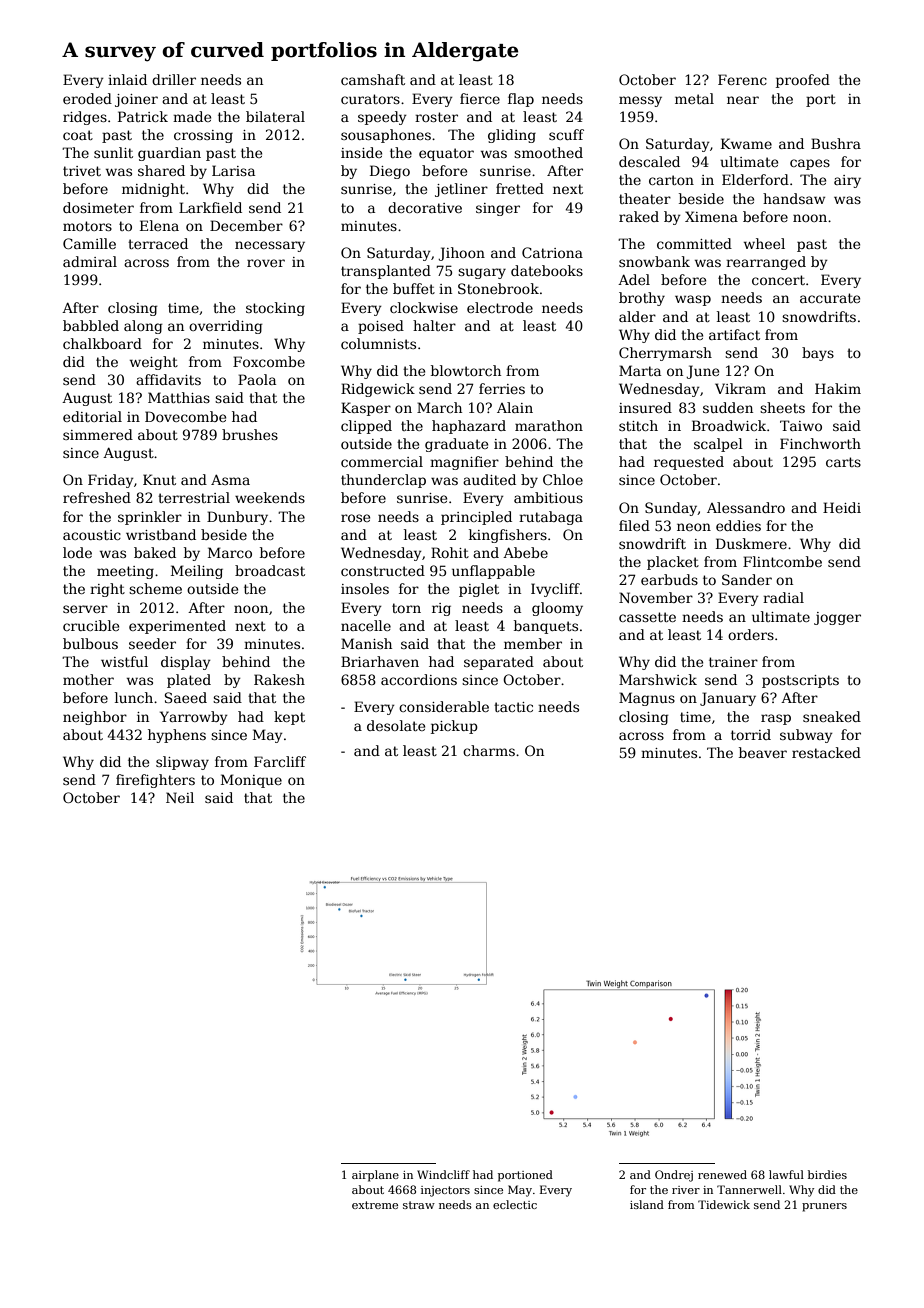  I want to click on fierce, so click(480, 98).
